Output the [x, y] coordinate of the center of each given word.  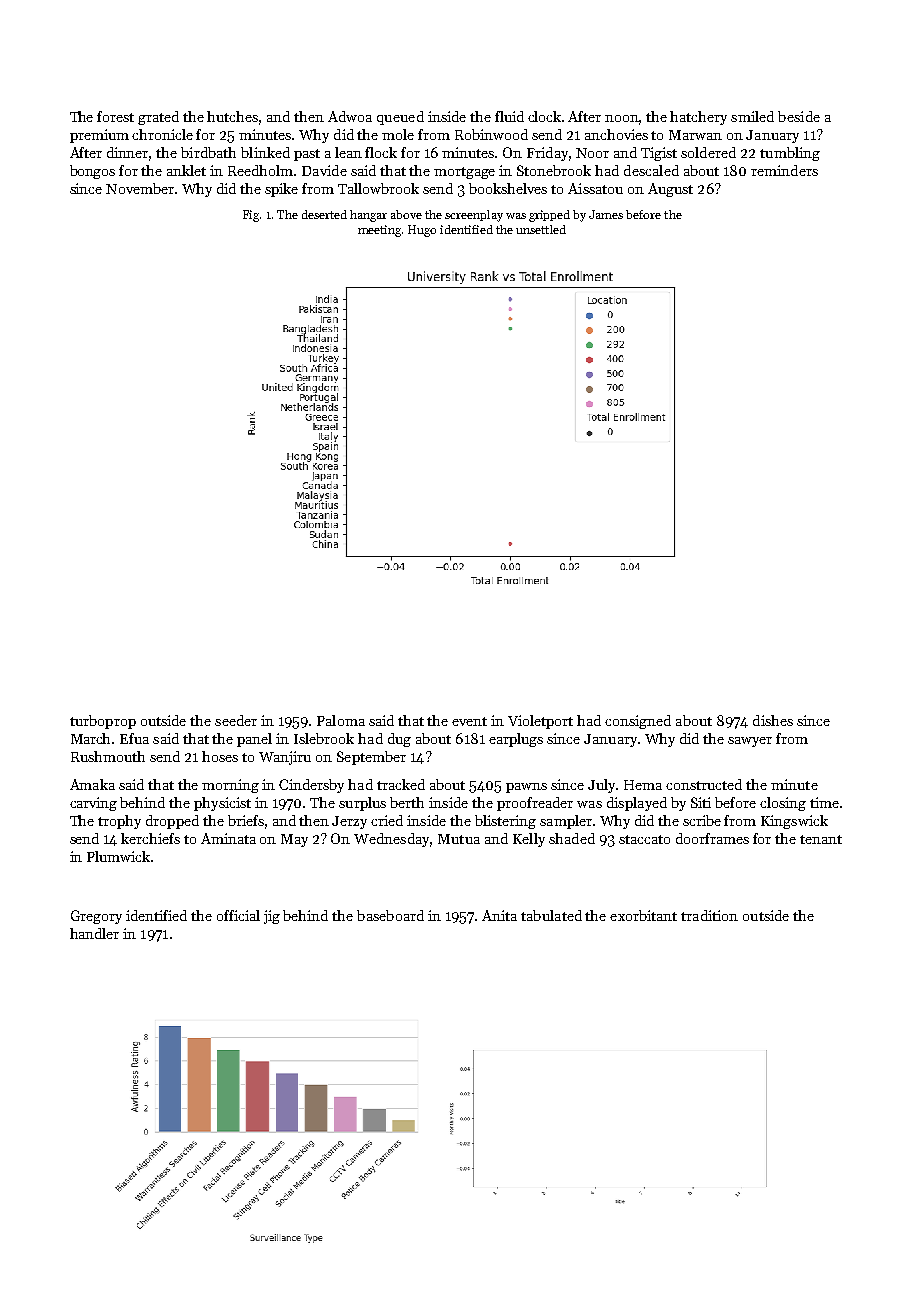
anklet [186, 170]
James [606, 214]
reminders [784, 170]
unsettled [541, 229]
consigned [638, 722]
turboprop [103, 722]
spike [281, 190]
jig [272, 917]
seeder [236, 720]
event [469, 721]
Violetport [540, 722]
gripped [549, 216]
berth [407, 802]
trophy [119, 822]
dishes [773, 720]
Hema [643, 785]
